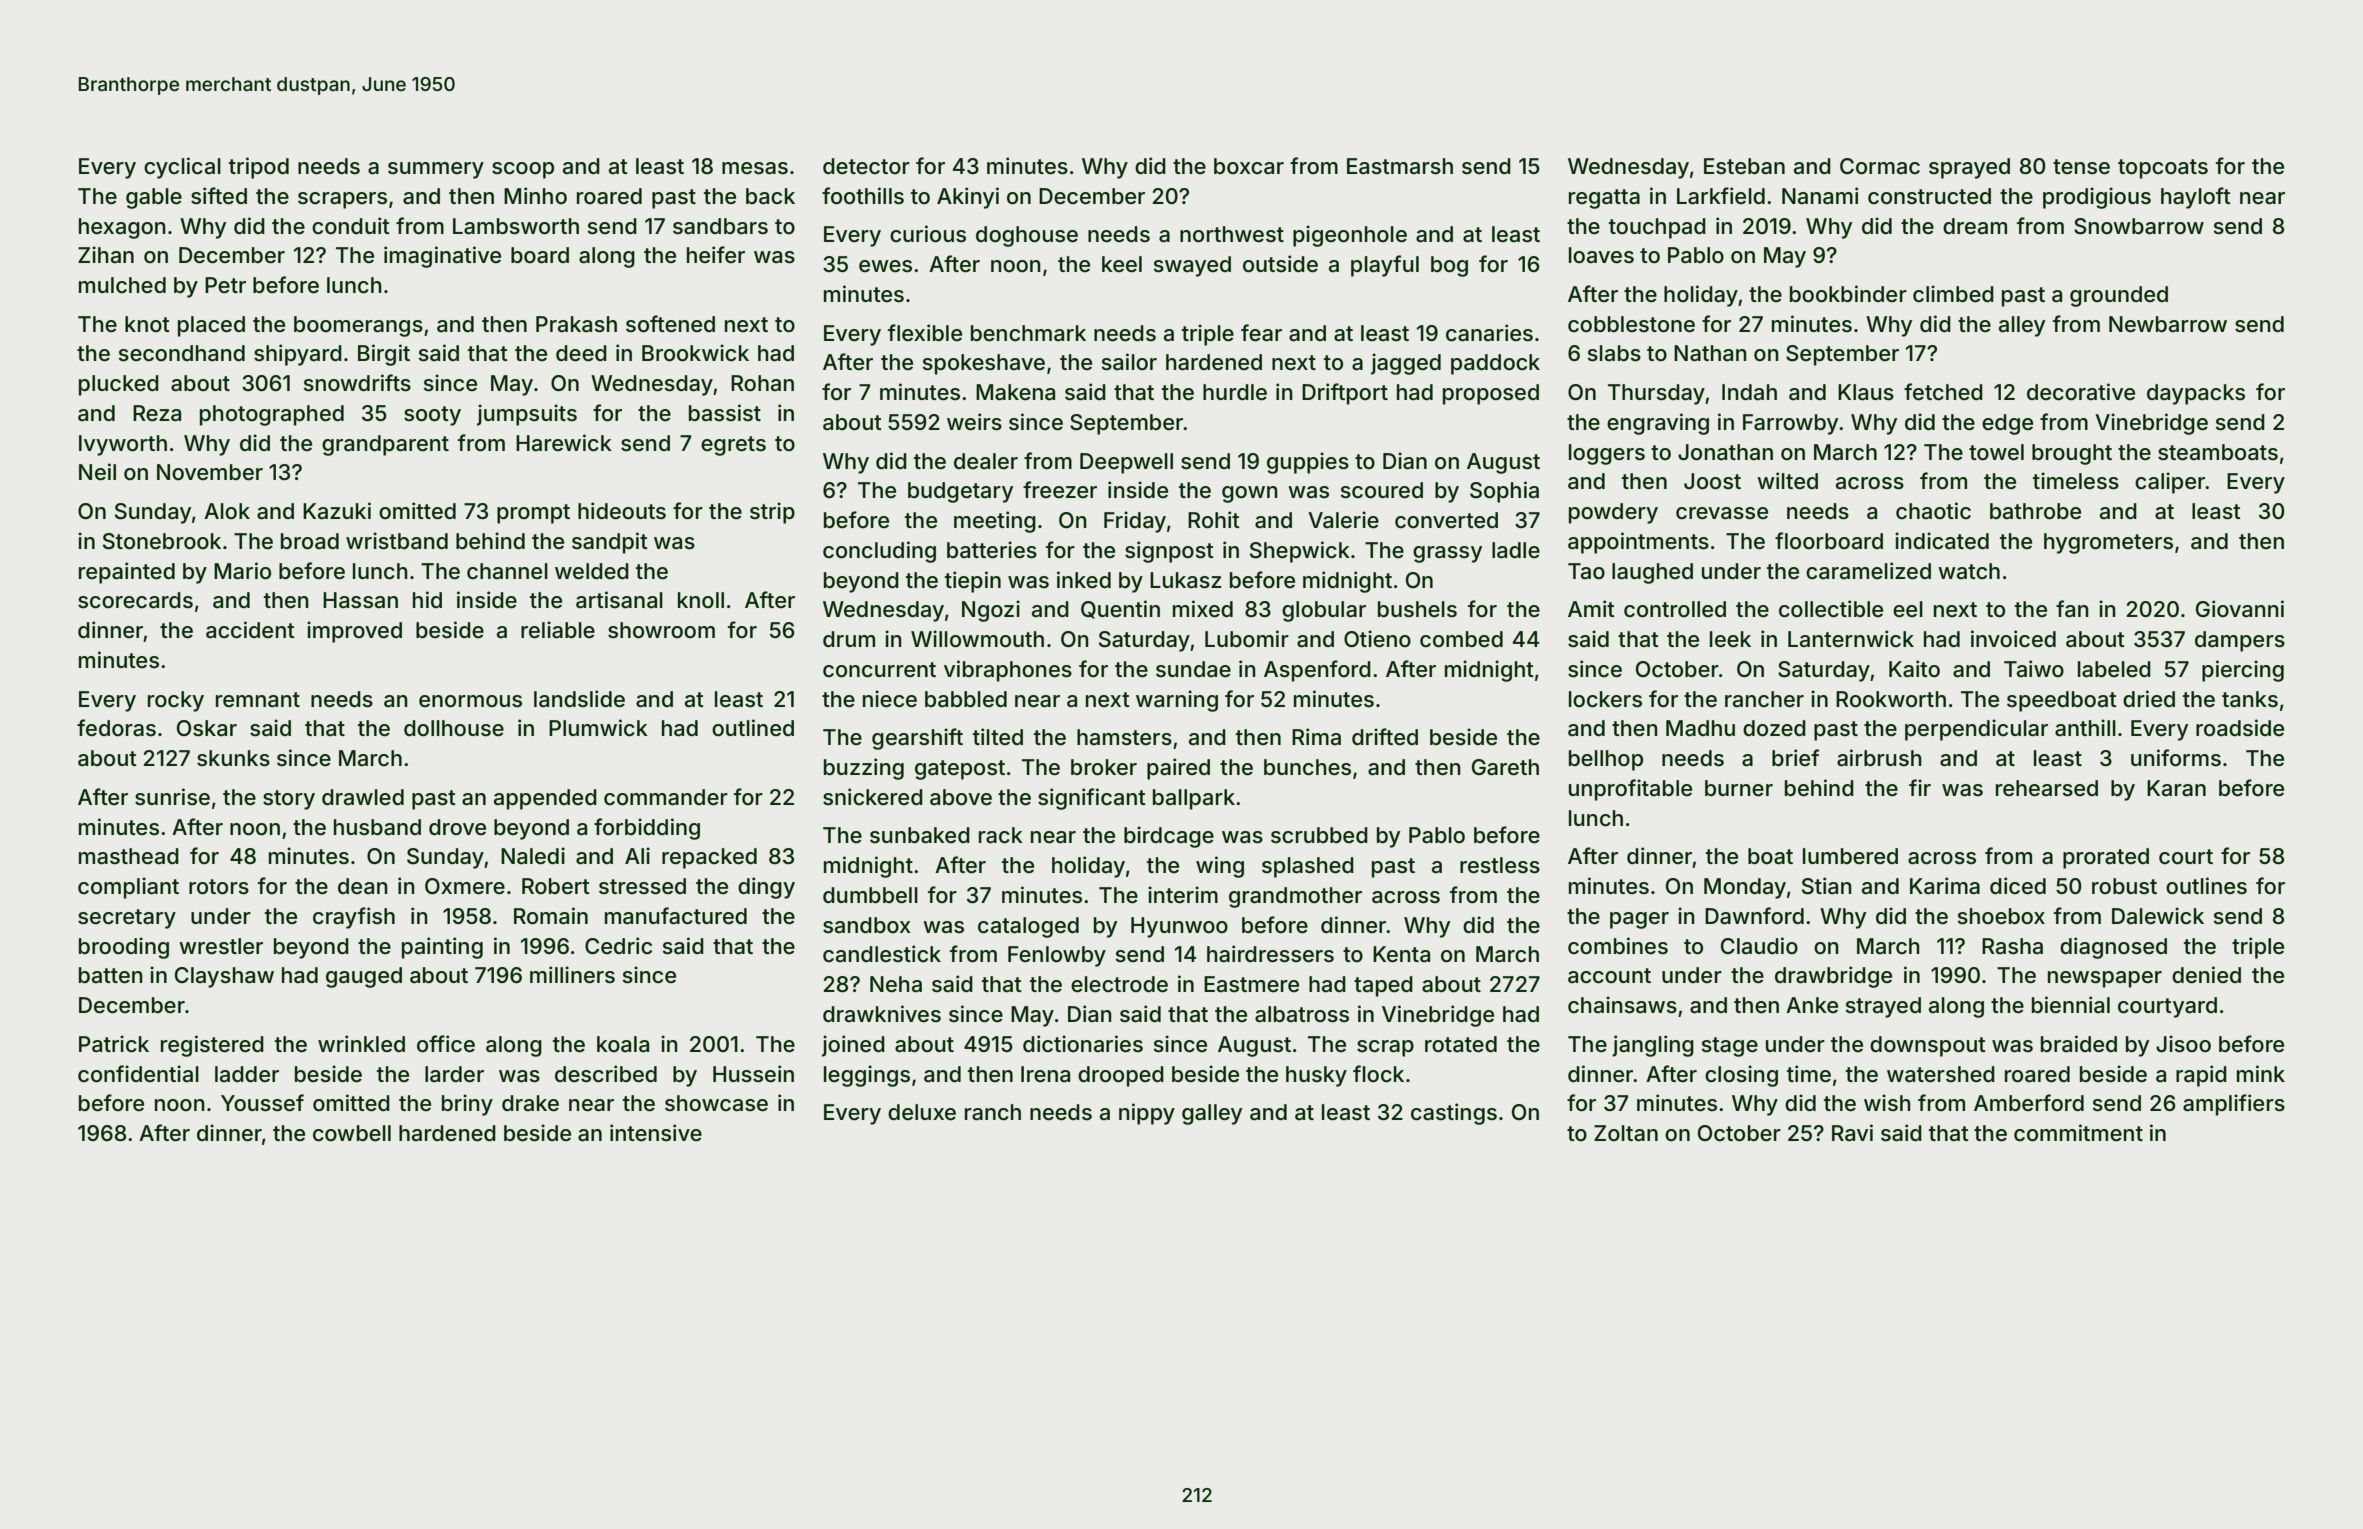  Describe the element at coordinates (2250, 699) in the document. I see `tanks` at that location.
